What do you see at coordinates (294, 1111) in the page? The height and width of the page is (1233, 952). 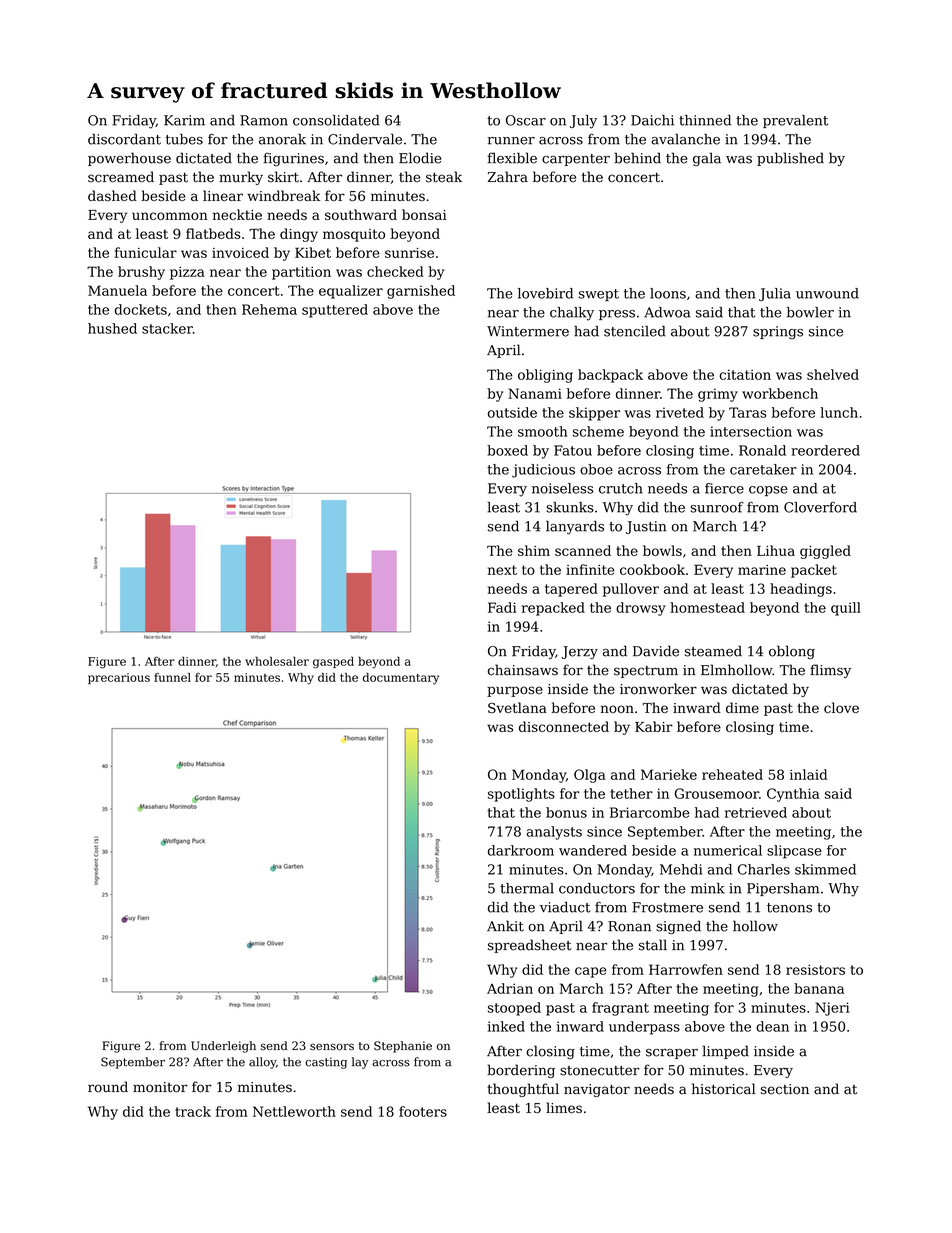 I see `Nettleworth` at bounding box center [294, 1111].
